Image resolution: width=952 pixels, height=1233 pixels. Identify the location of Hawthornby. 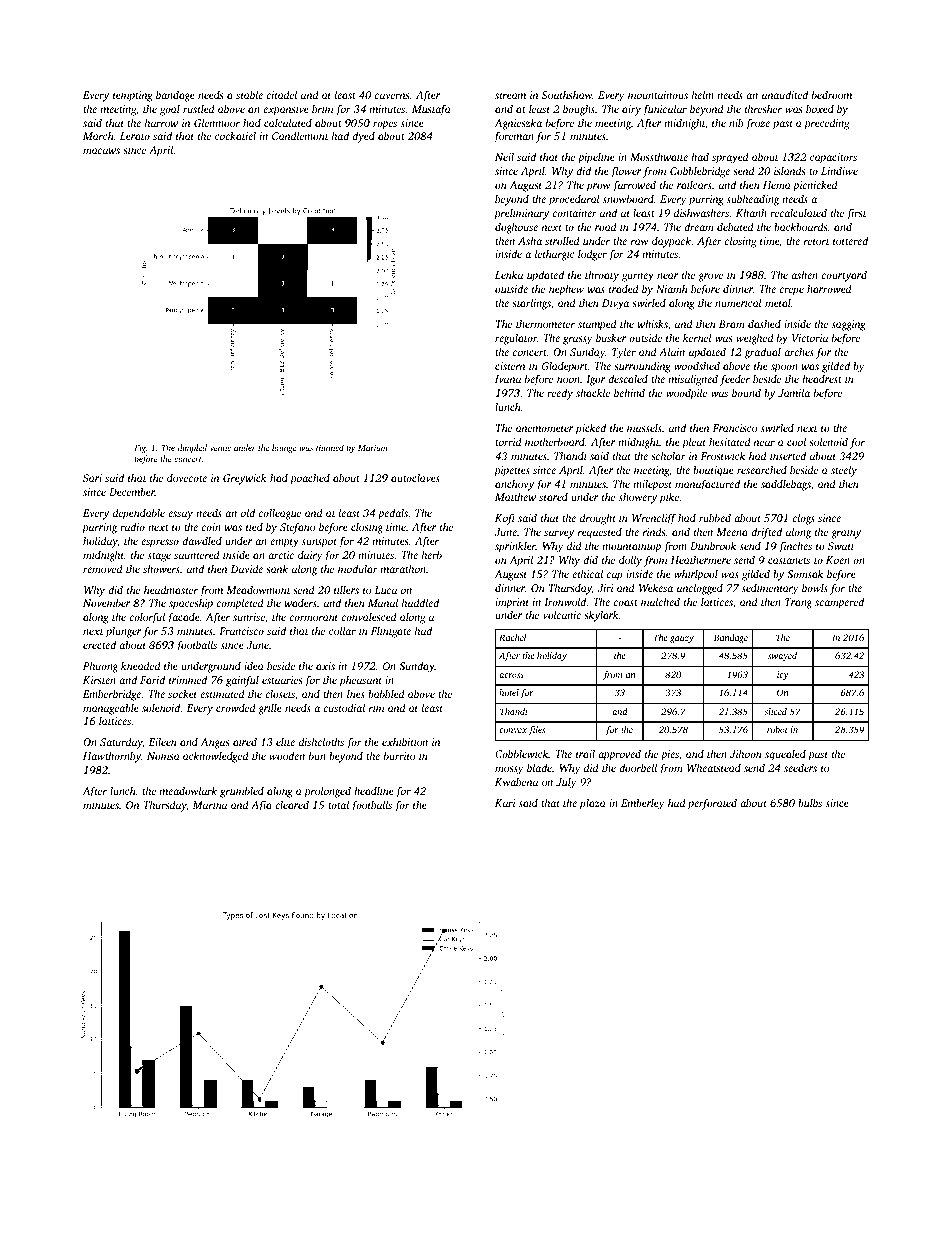
(112, 757).
